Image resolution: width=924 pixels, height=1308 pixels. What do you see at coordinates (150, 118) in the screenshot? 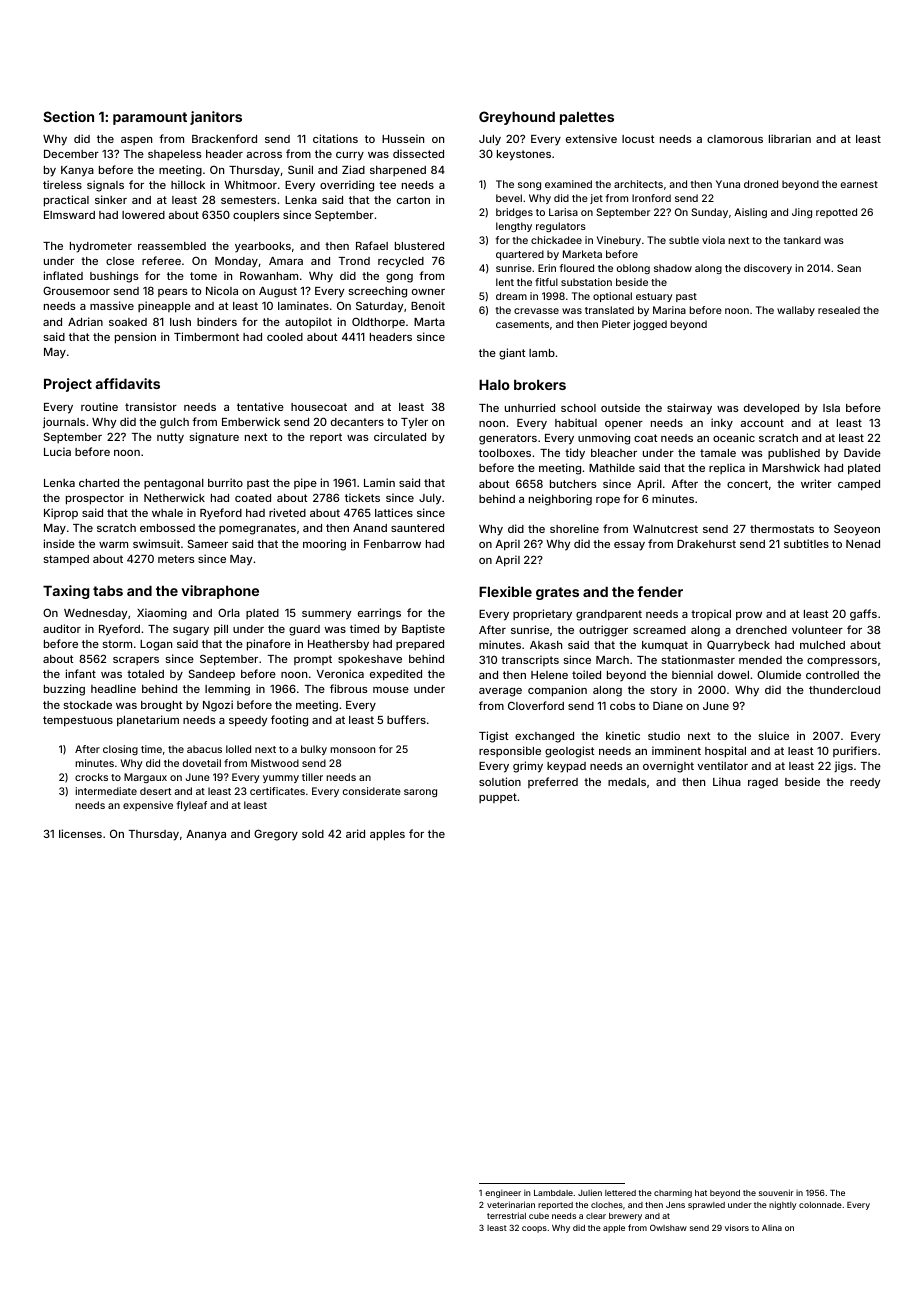
I see `paramount` at bounding box center [150, 118].
